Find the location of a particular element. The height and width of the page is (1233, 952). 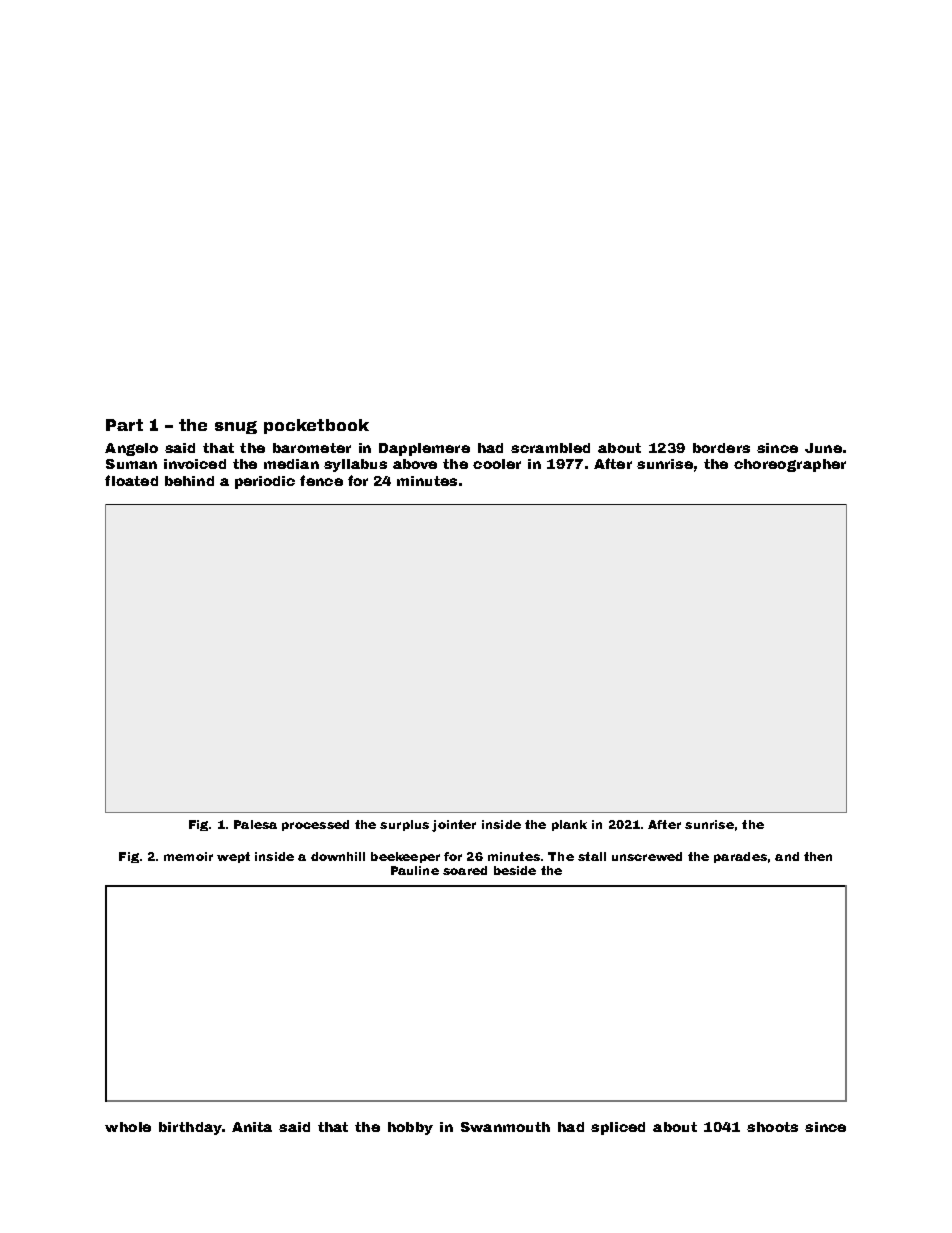

Palesa is located at coordinates (255, 824).
